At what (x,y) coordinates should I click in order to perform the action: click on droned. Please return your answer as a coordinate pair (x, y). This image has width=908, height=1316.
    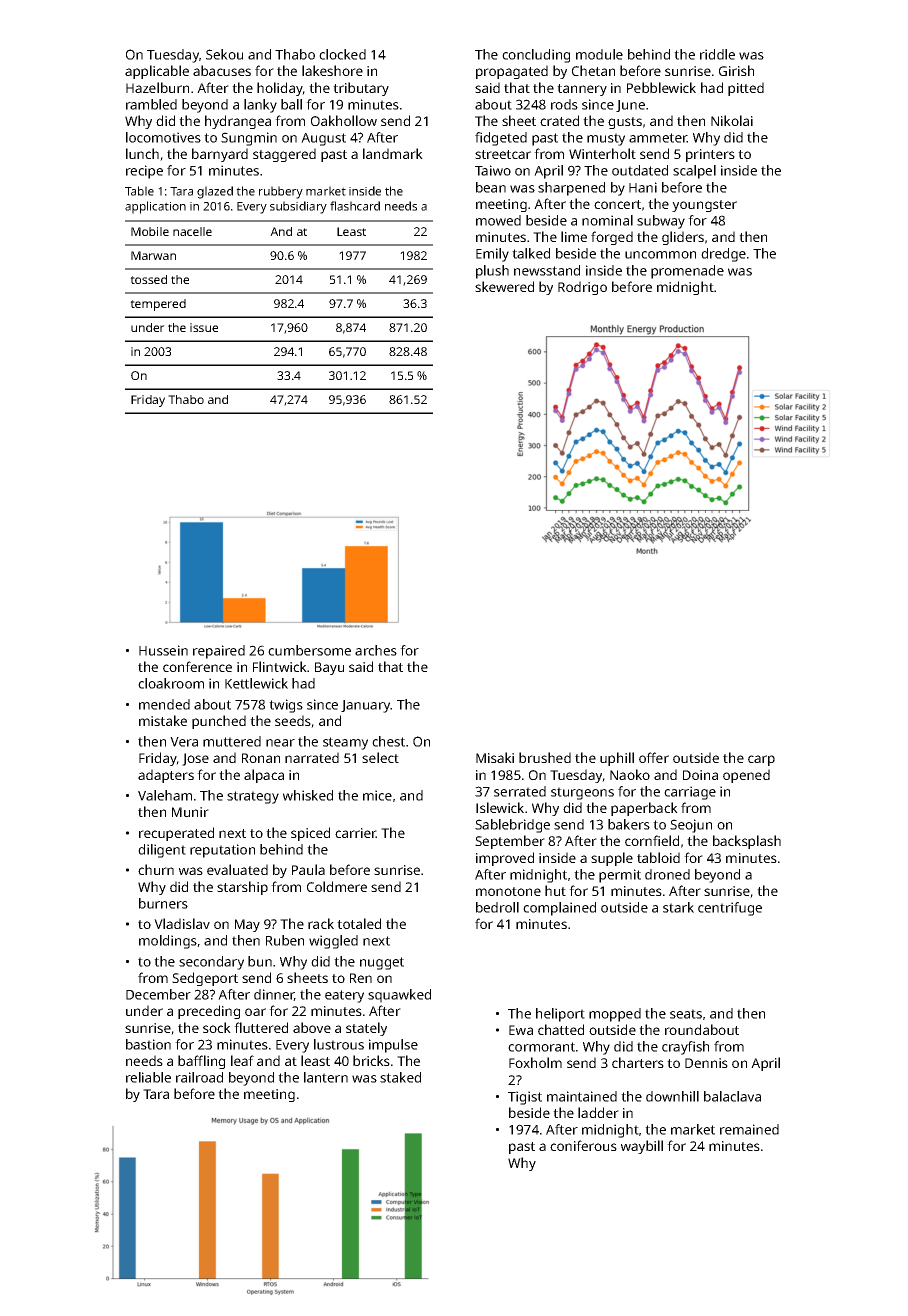
    Looking at the image, I should click on (667, 874).
